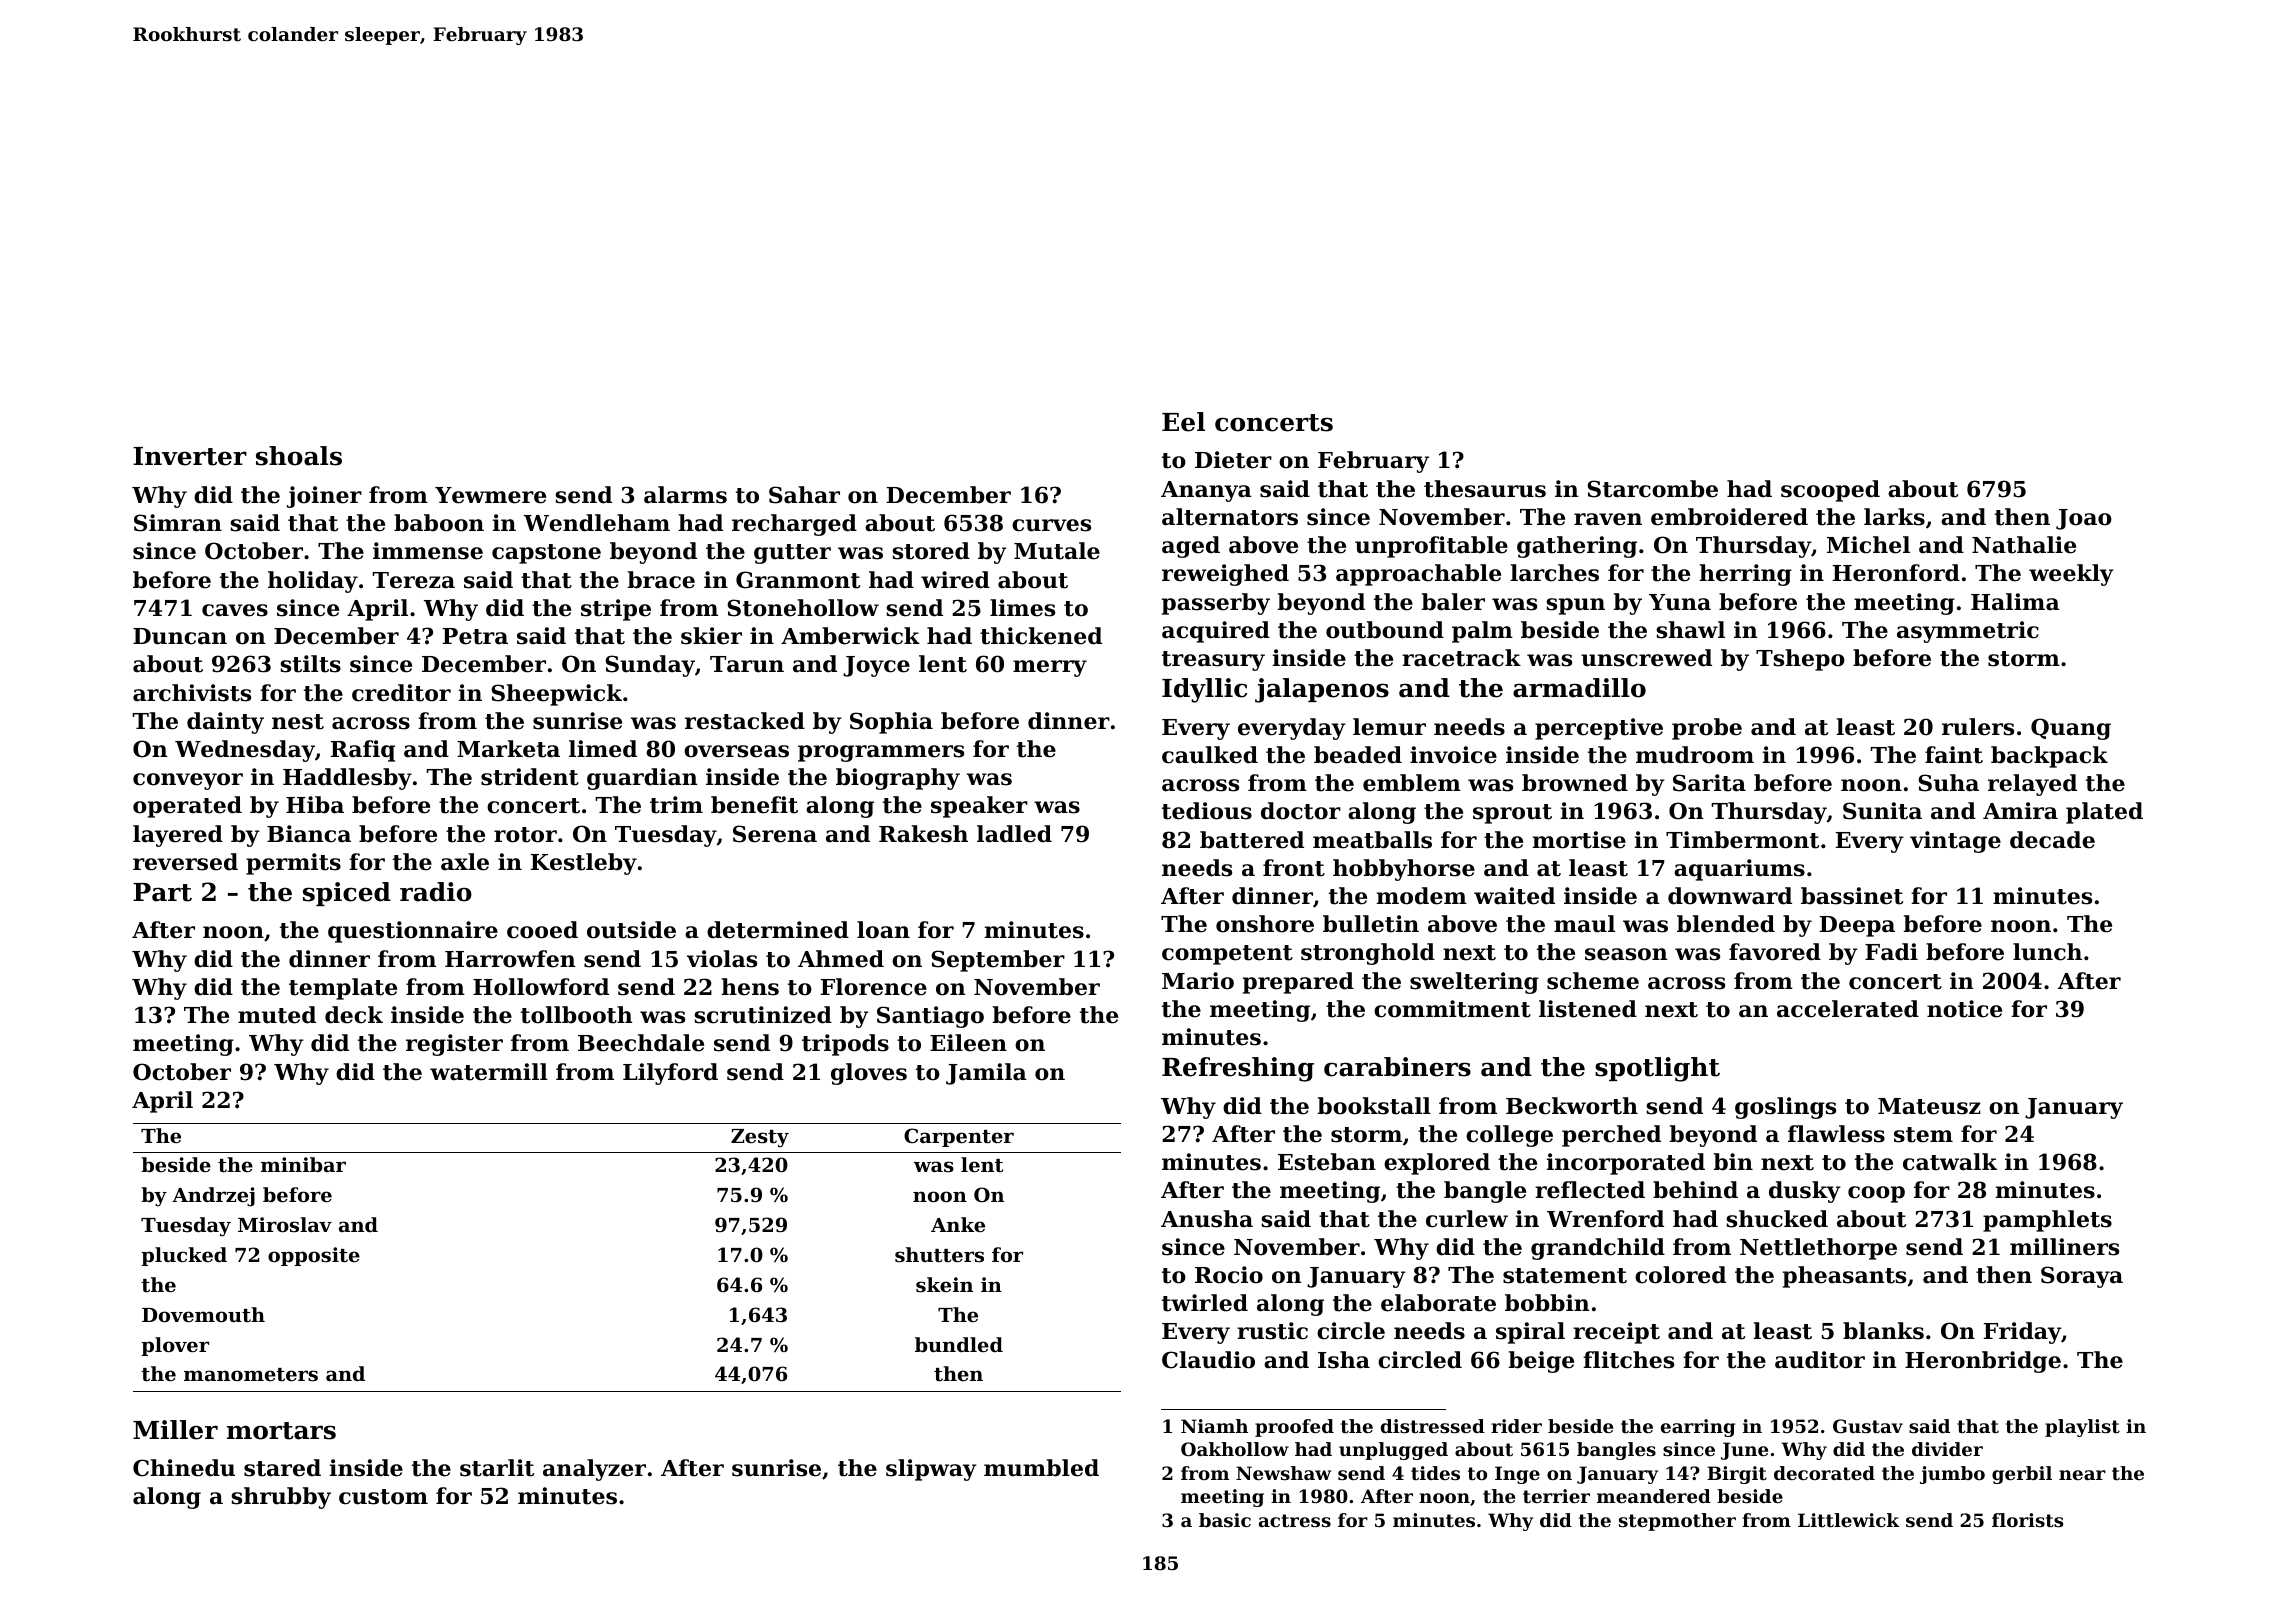 The height and width of the document is (1614, 2282). What do you see at coordinates (299, 456) in the document?
I see `shoals` at bounding box center [299, 456].
